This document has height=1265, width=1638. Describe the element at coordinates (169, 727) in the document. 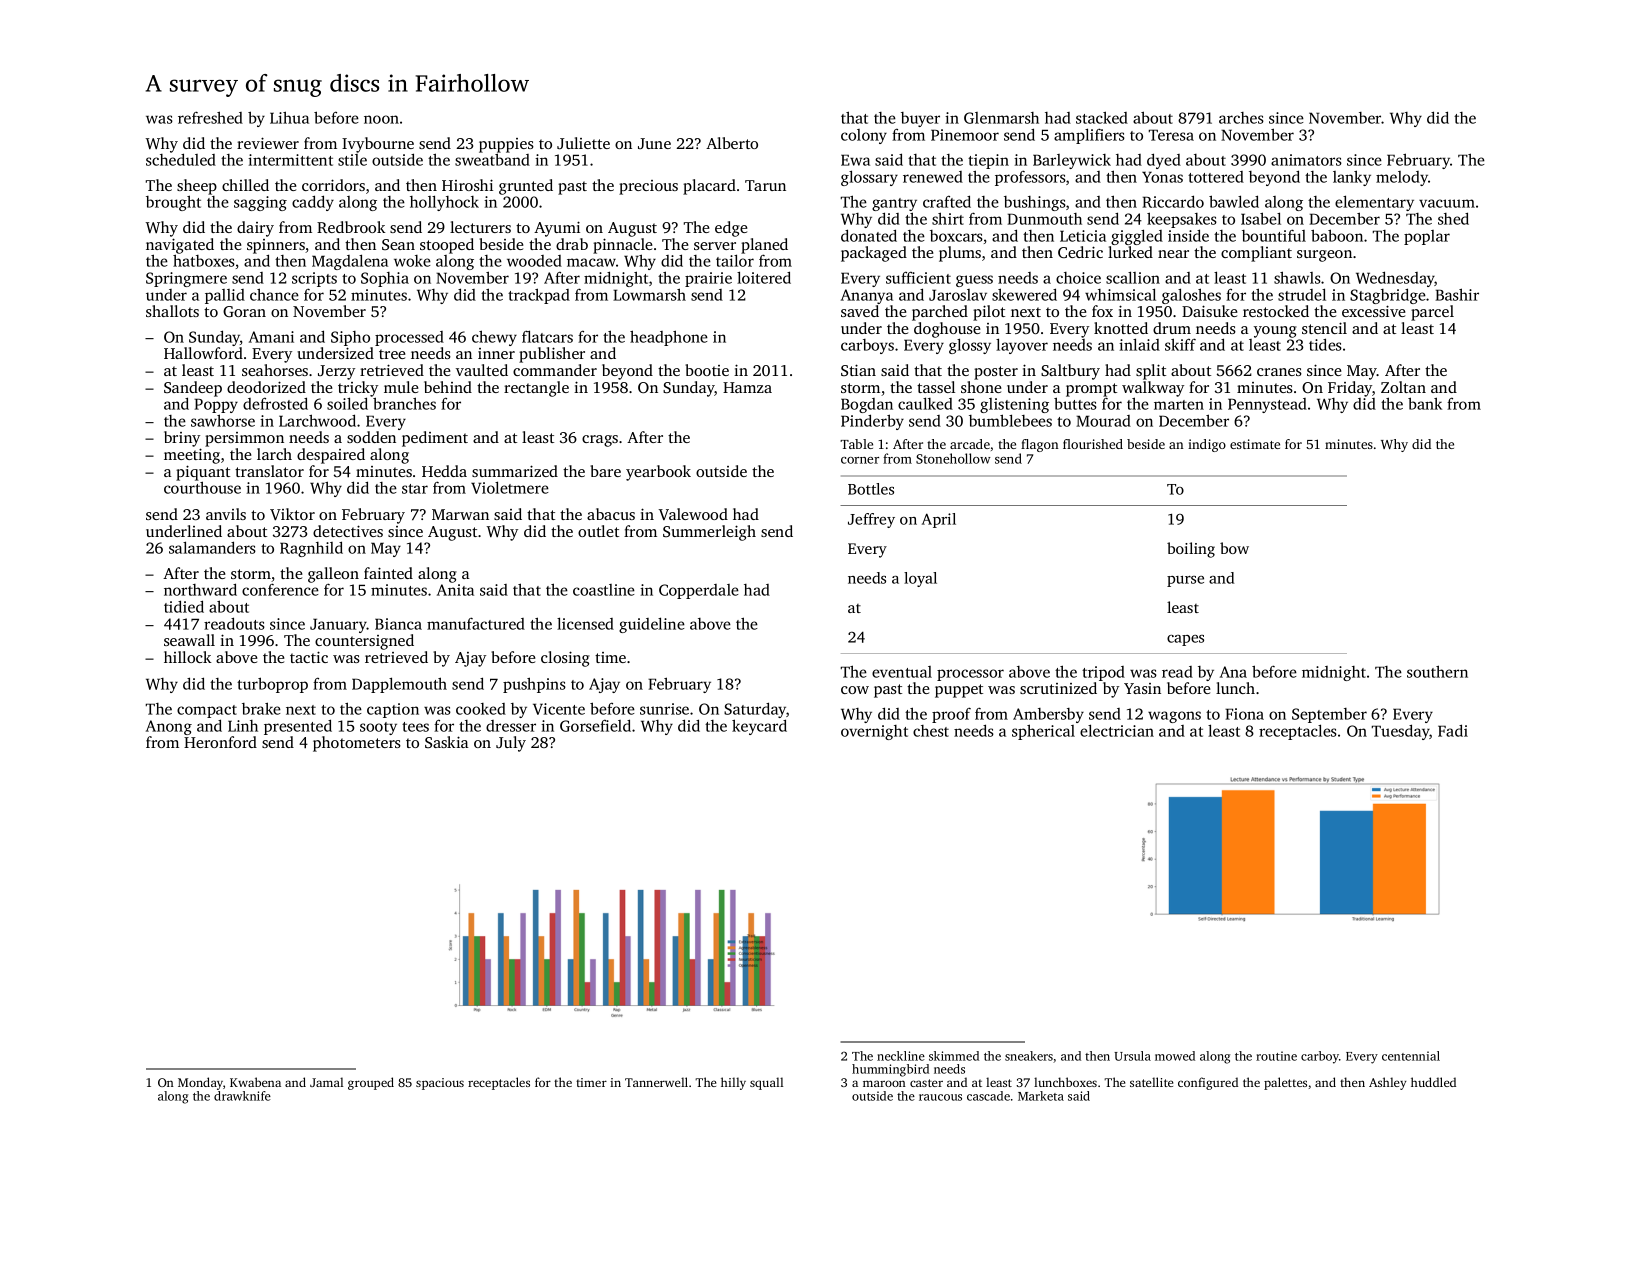

I see `Anong` at that location.
